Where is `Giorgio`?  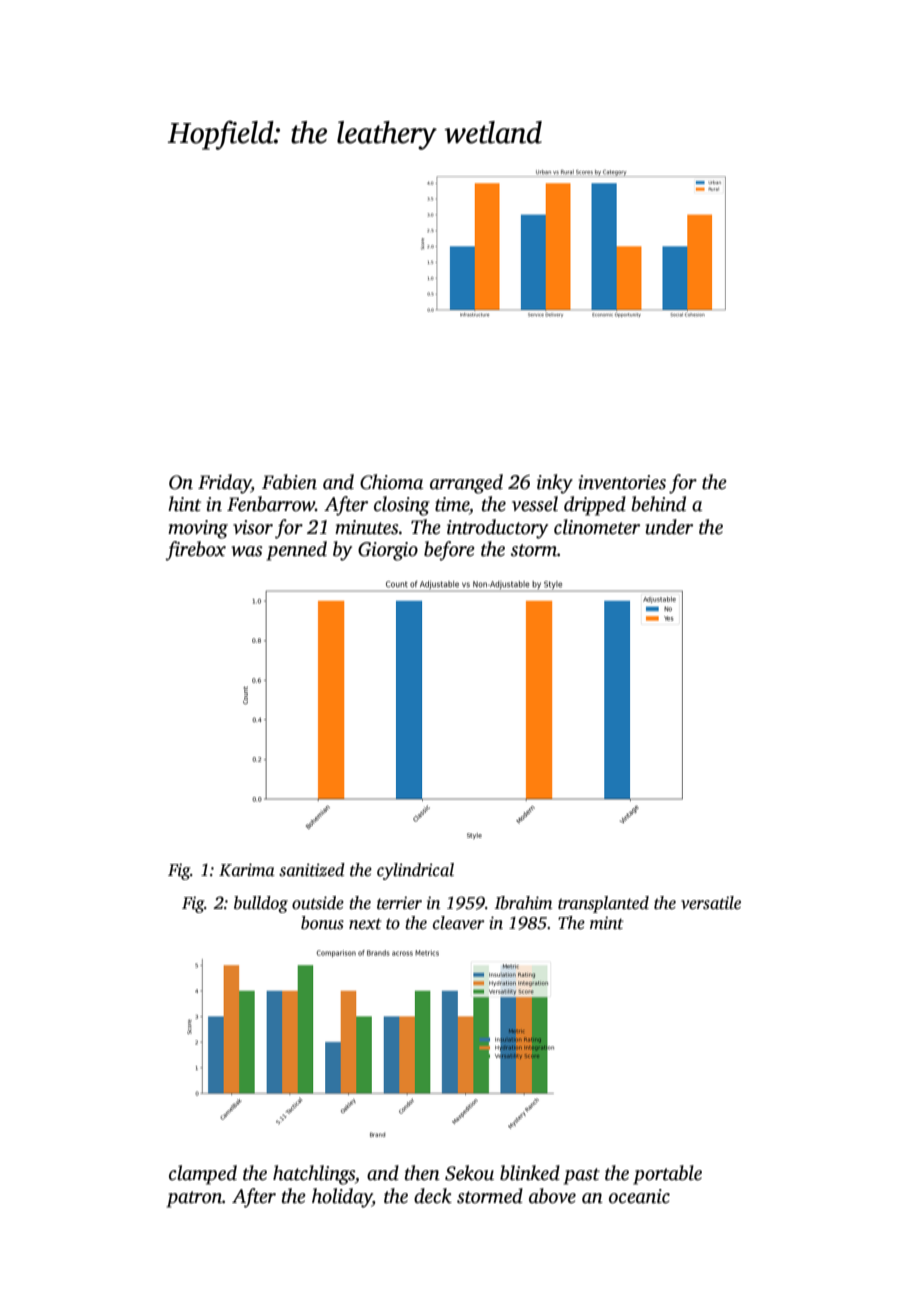 Giorgio is located at coordinates (388, 551).
